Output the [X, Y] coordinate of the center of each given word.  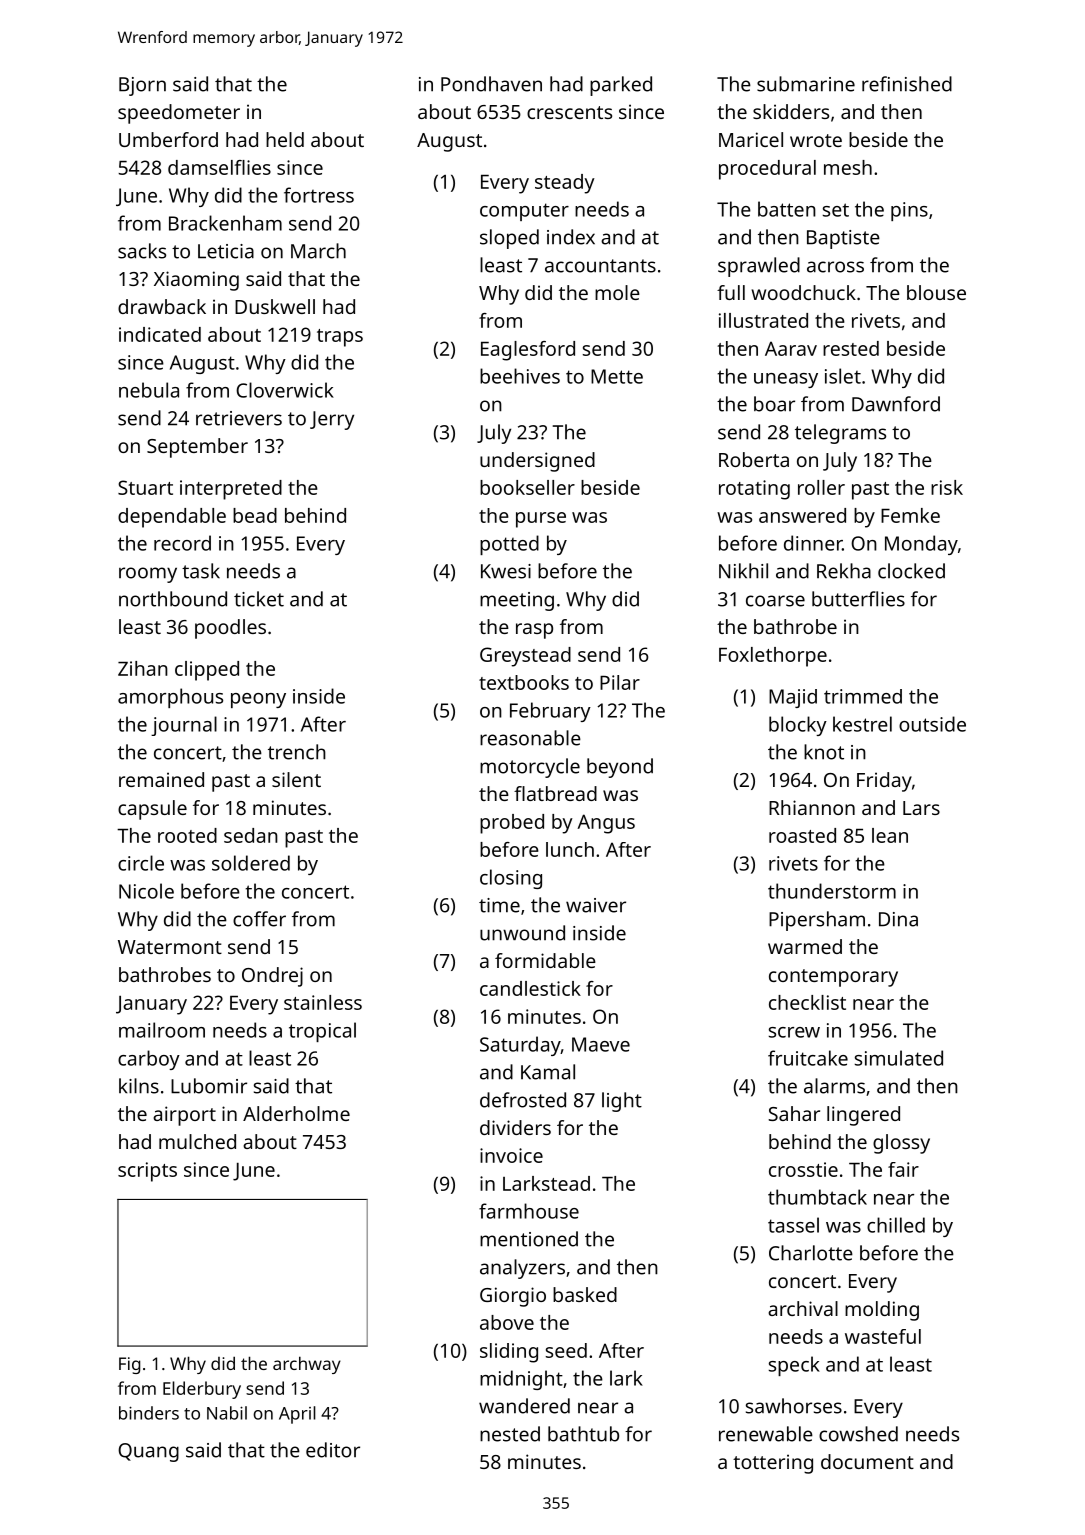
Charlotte [811, 1253]
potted [509, 545]
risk [947, 487]
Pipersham [817, 921]
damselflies [219, 167]
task [201, 571]
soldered [251, 863]
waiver [596, 905]
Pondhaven [491, 84]
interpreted [231, 490]
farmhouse [529, 1211]
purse [541, 520]
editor [333, 1450]
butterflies [858, 599]
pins [909, 211]
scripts [147, 1172]
